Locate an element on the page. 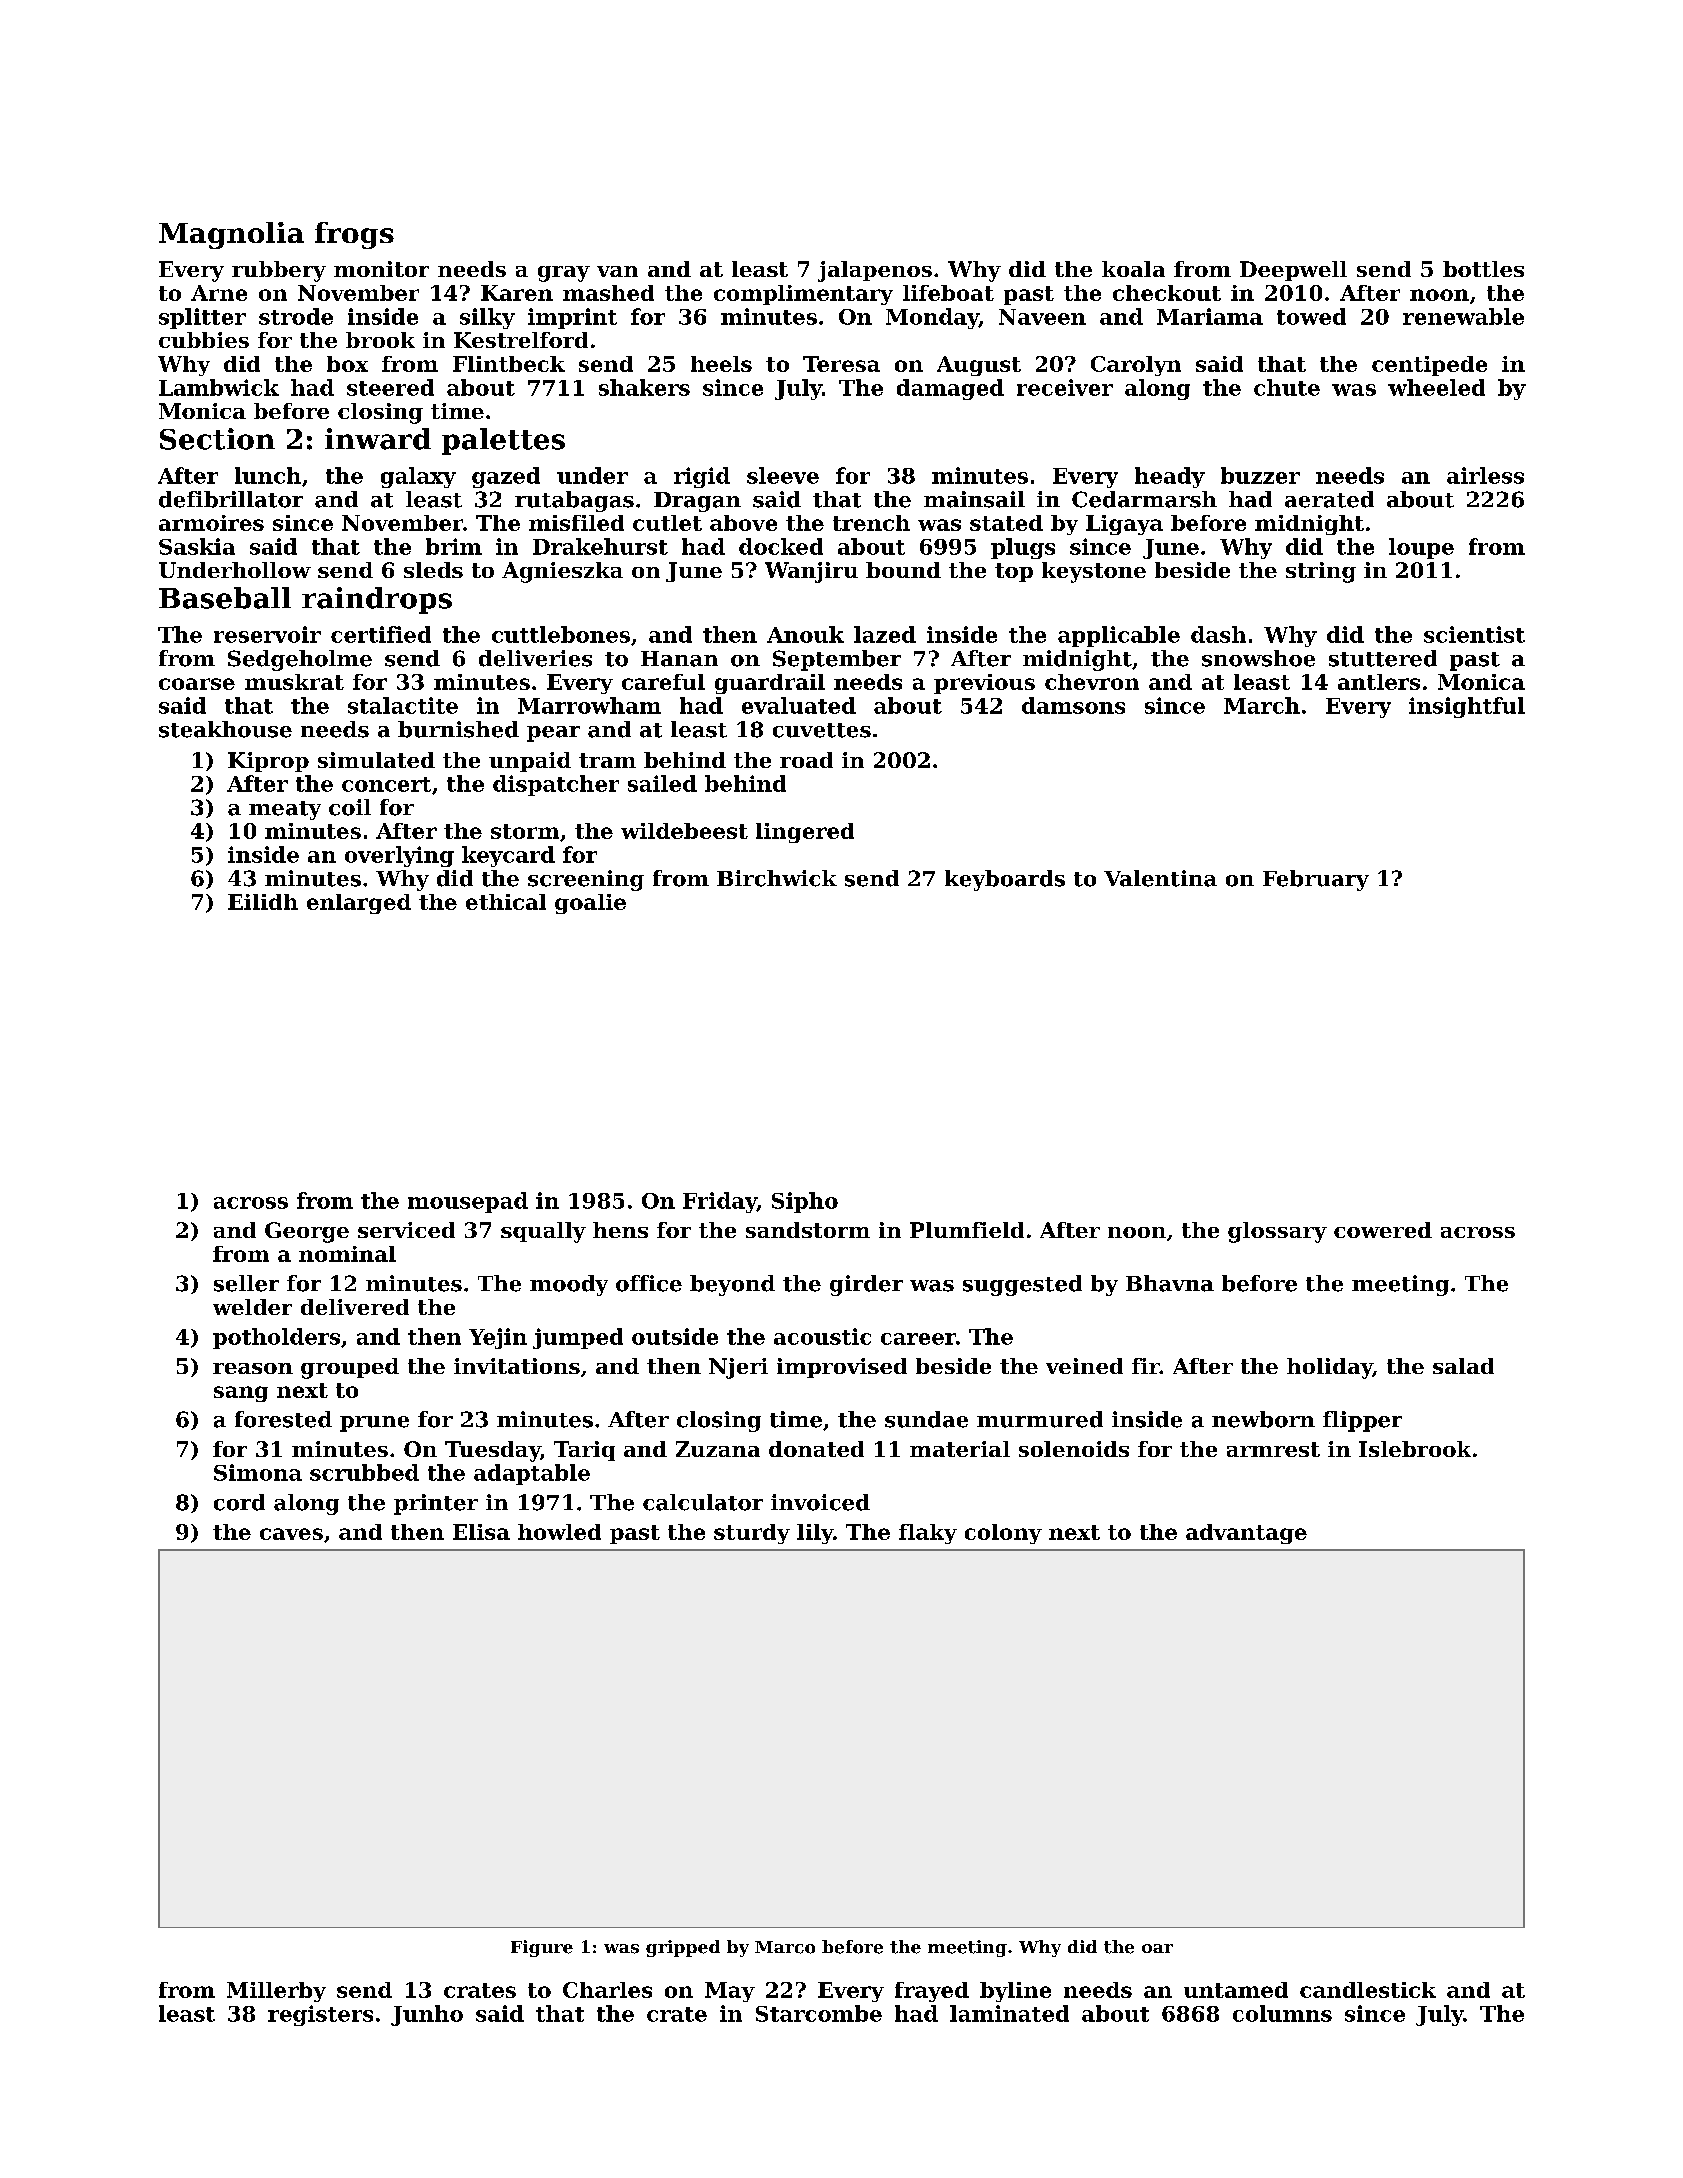 The width and height of the page is (1683, 2178). colony is located at coordinates (1003, 1534).
